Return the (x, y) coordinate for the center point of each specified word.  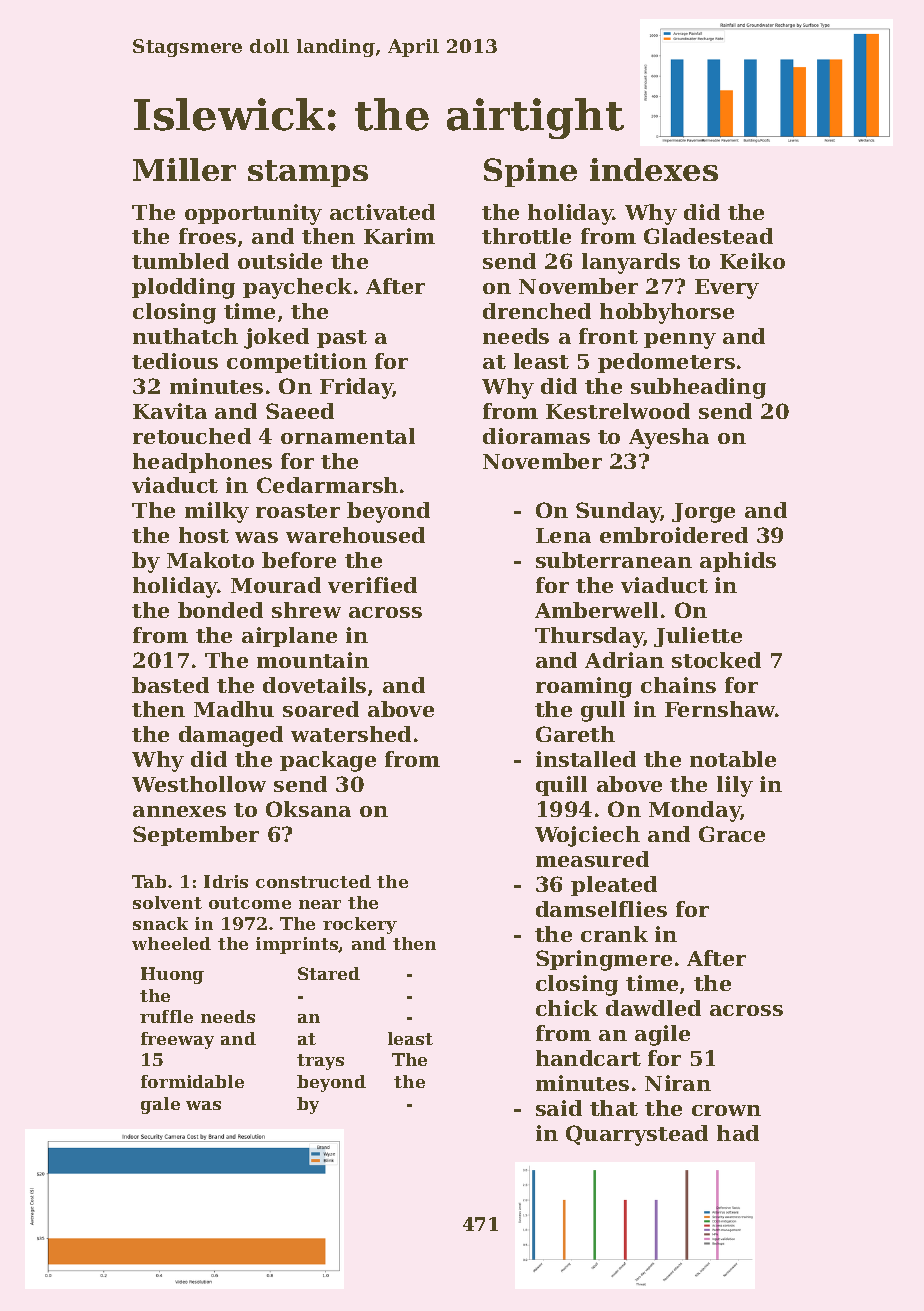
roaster (298, 511)
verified (372, 585)
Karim (399, 236)
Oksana (308, 809)
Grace (732, 834)
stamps (308, 173)
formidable (192, 1081)
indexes (654, 169)
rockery (360, 925)
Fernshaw (720, 709)
